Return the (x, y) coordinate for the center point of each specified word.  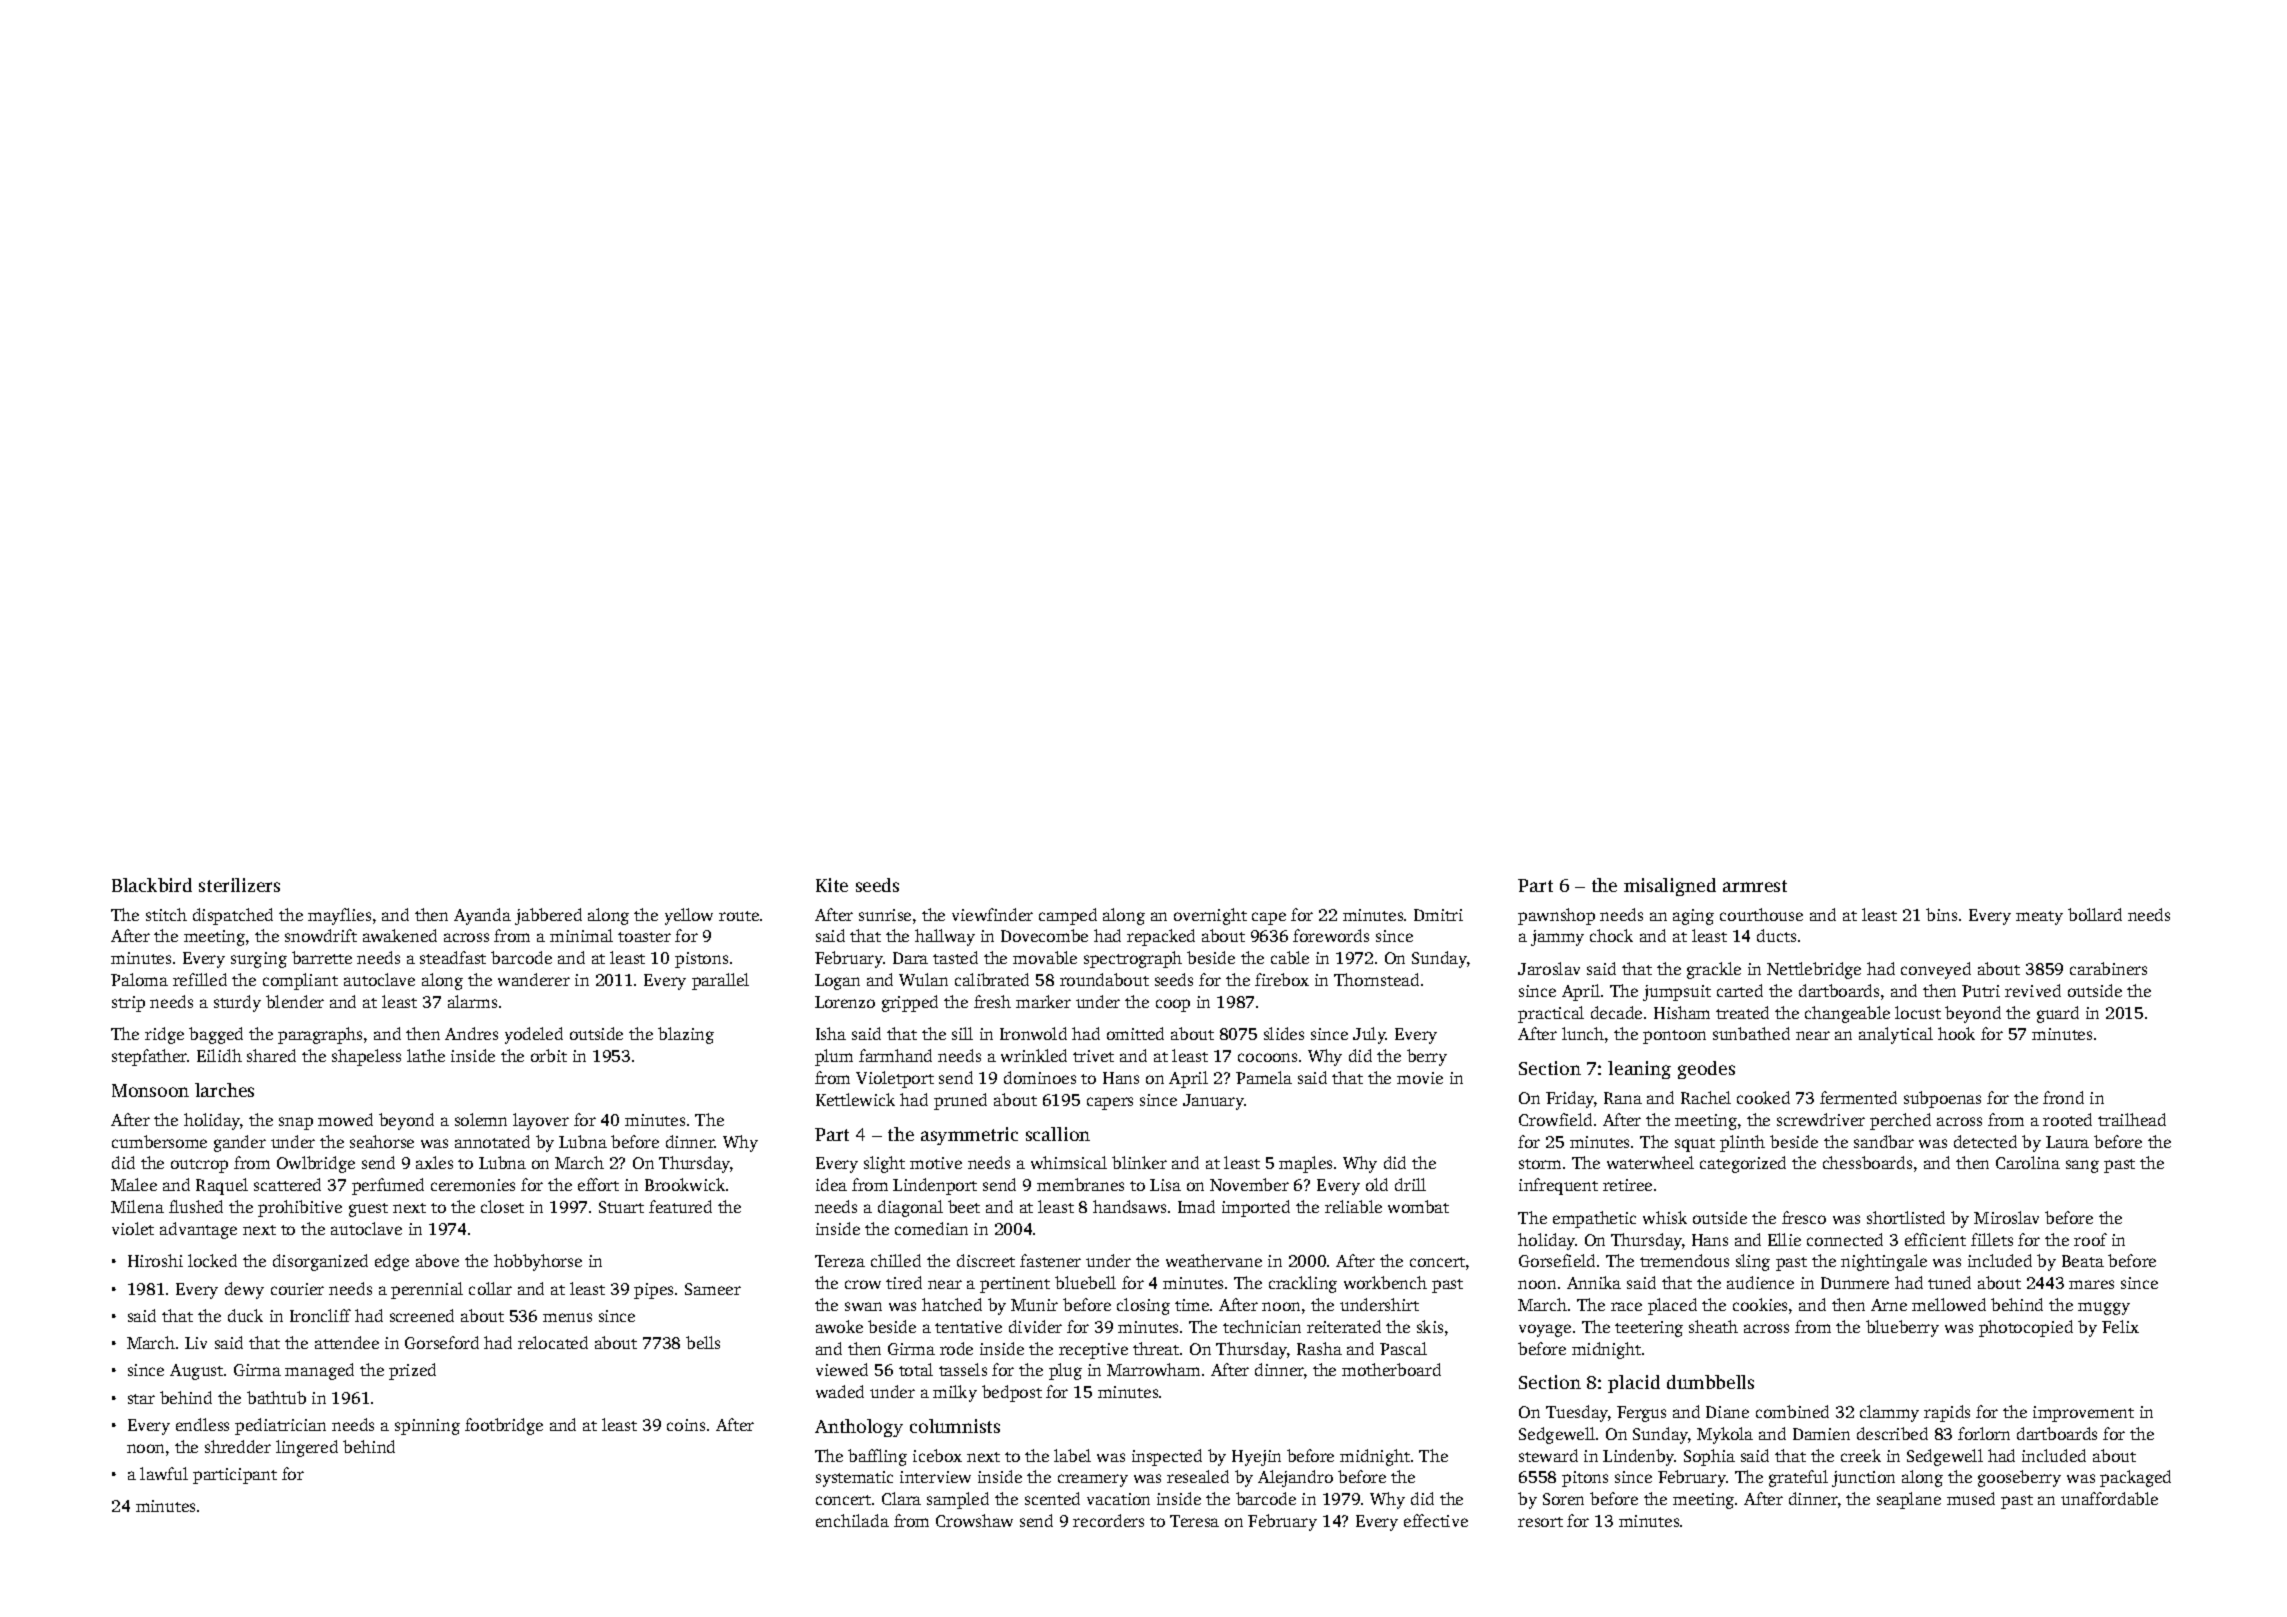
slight (884, 1164)
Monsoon (150, 1090)
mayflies (339, 916)
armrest (1755, 886)
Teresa (1194, 1521)
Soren (1563, 1499)
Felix (2120, 1326)
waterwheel (1650, 1162)
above (437, 1260)
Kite (832, 885)
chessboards (1867, 1162)
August (196, 1372)
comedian (931, 1228)
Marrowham (1153, 1369)
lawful (164, 1473)
